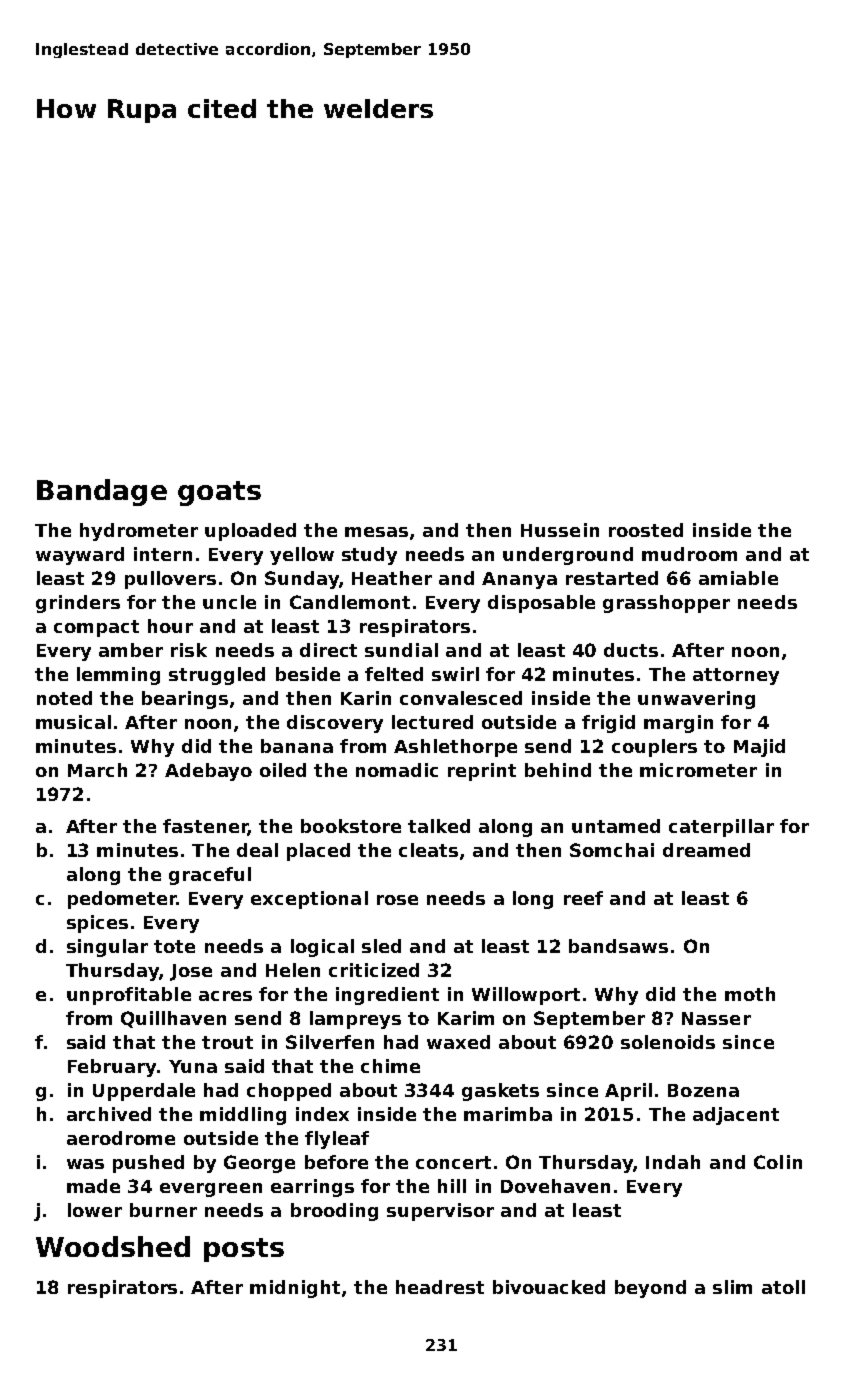 The width and height of the document is (849, 1400). I want to click on musical, so click(73, 722).
